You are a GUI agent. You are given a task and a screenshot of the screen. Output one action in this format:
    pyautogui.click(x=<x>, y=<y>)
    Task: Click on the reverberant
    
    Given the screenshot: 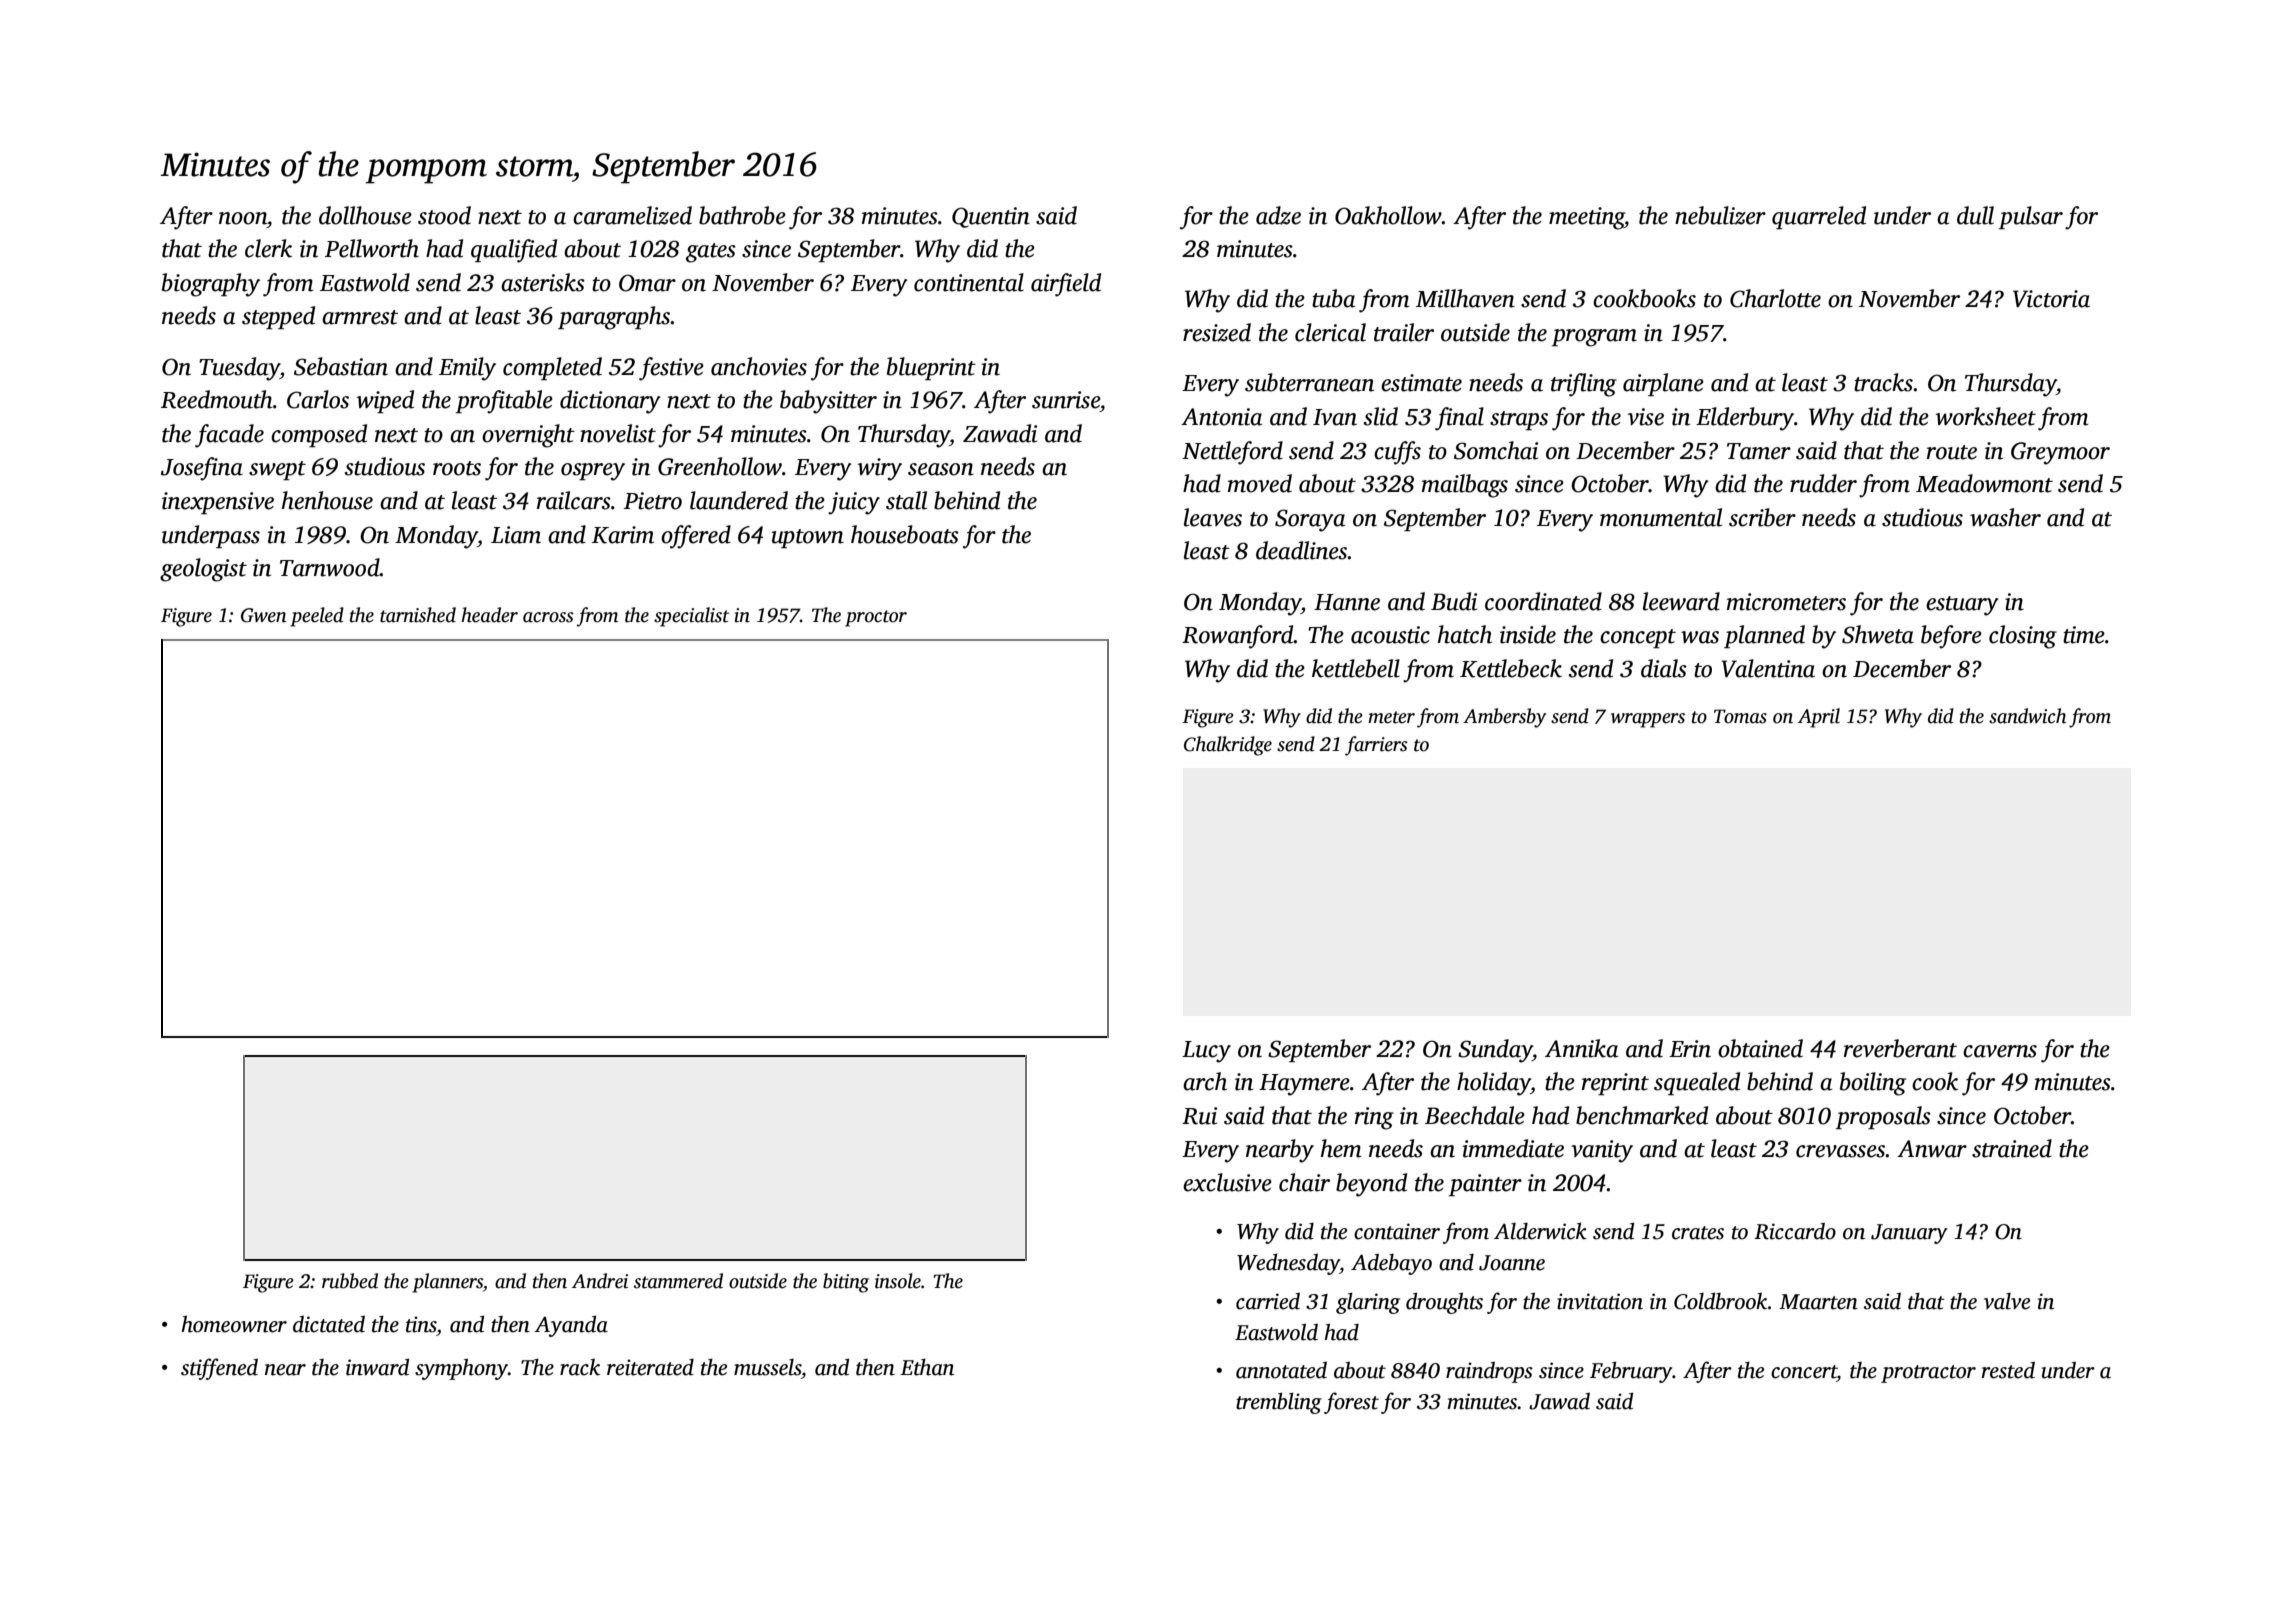 What is the action you would take?
    pyautogui.click(x=1900, y=1048)
